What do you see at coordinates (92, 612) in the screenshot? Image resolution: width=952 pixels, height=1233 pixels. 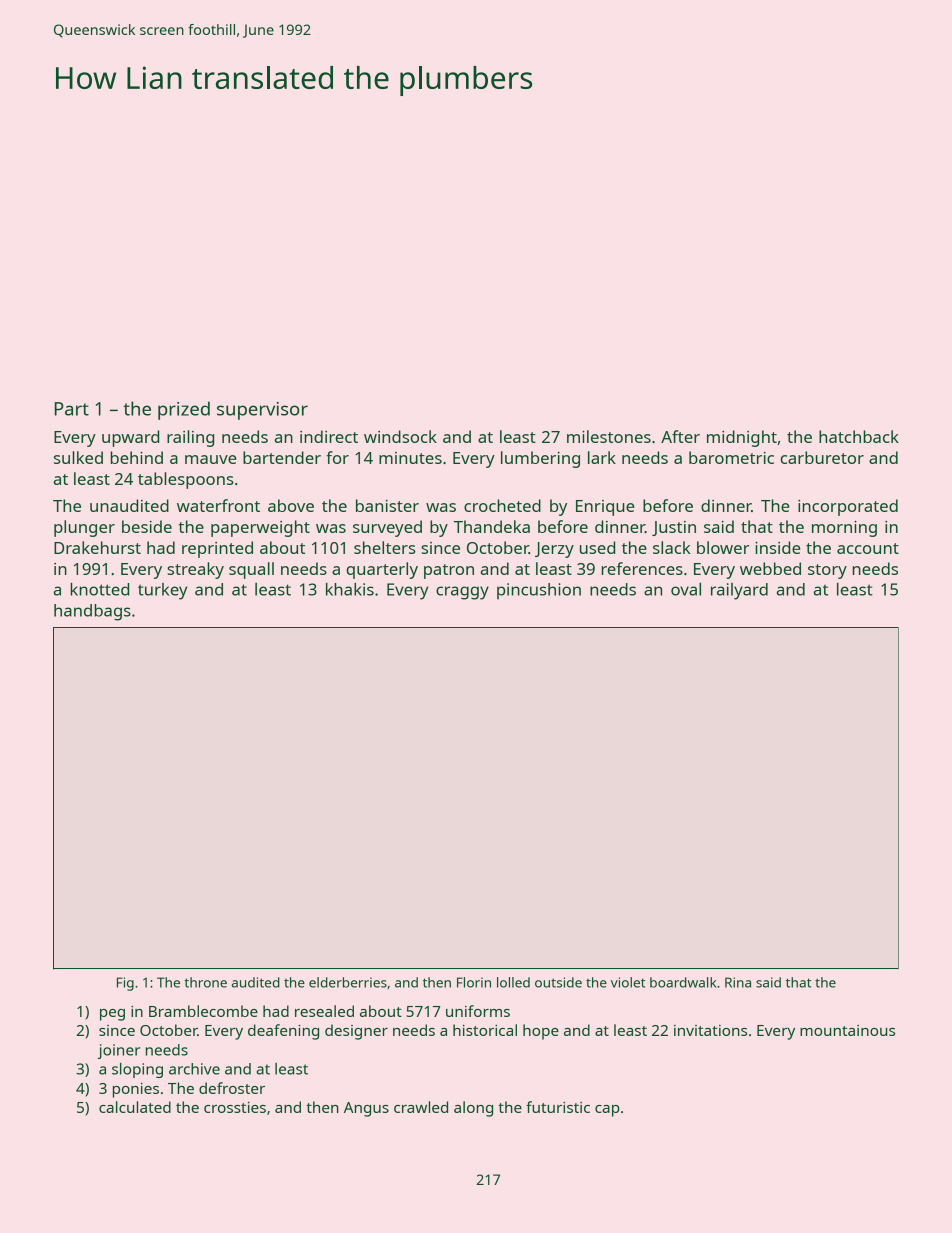 I see `handbags` at bounding box center [92, 612].
